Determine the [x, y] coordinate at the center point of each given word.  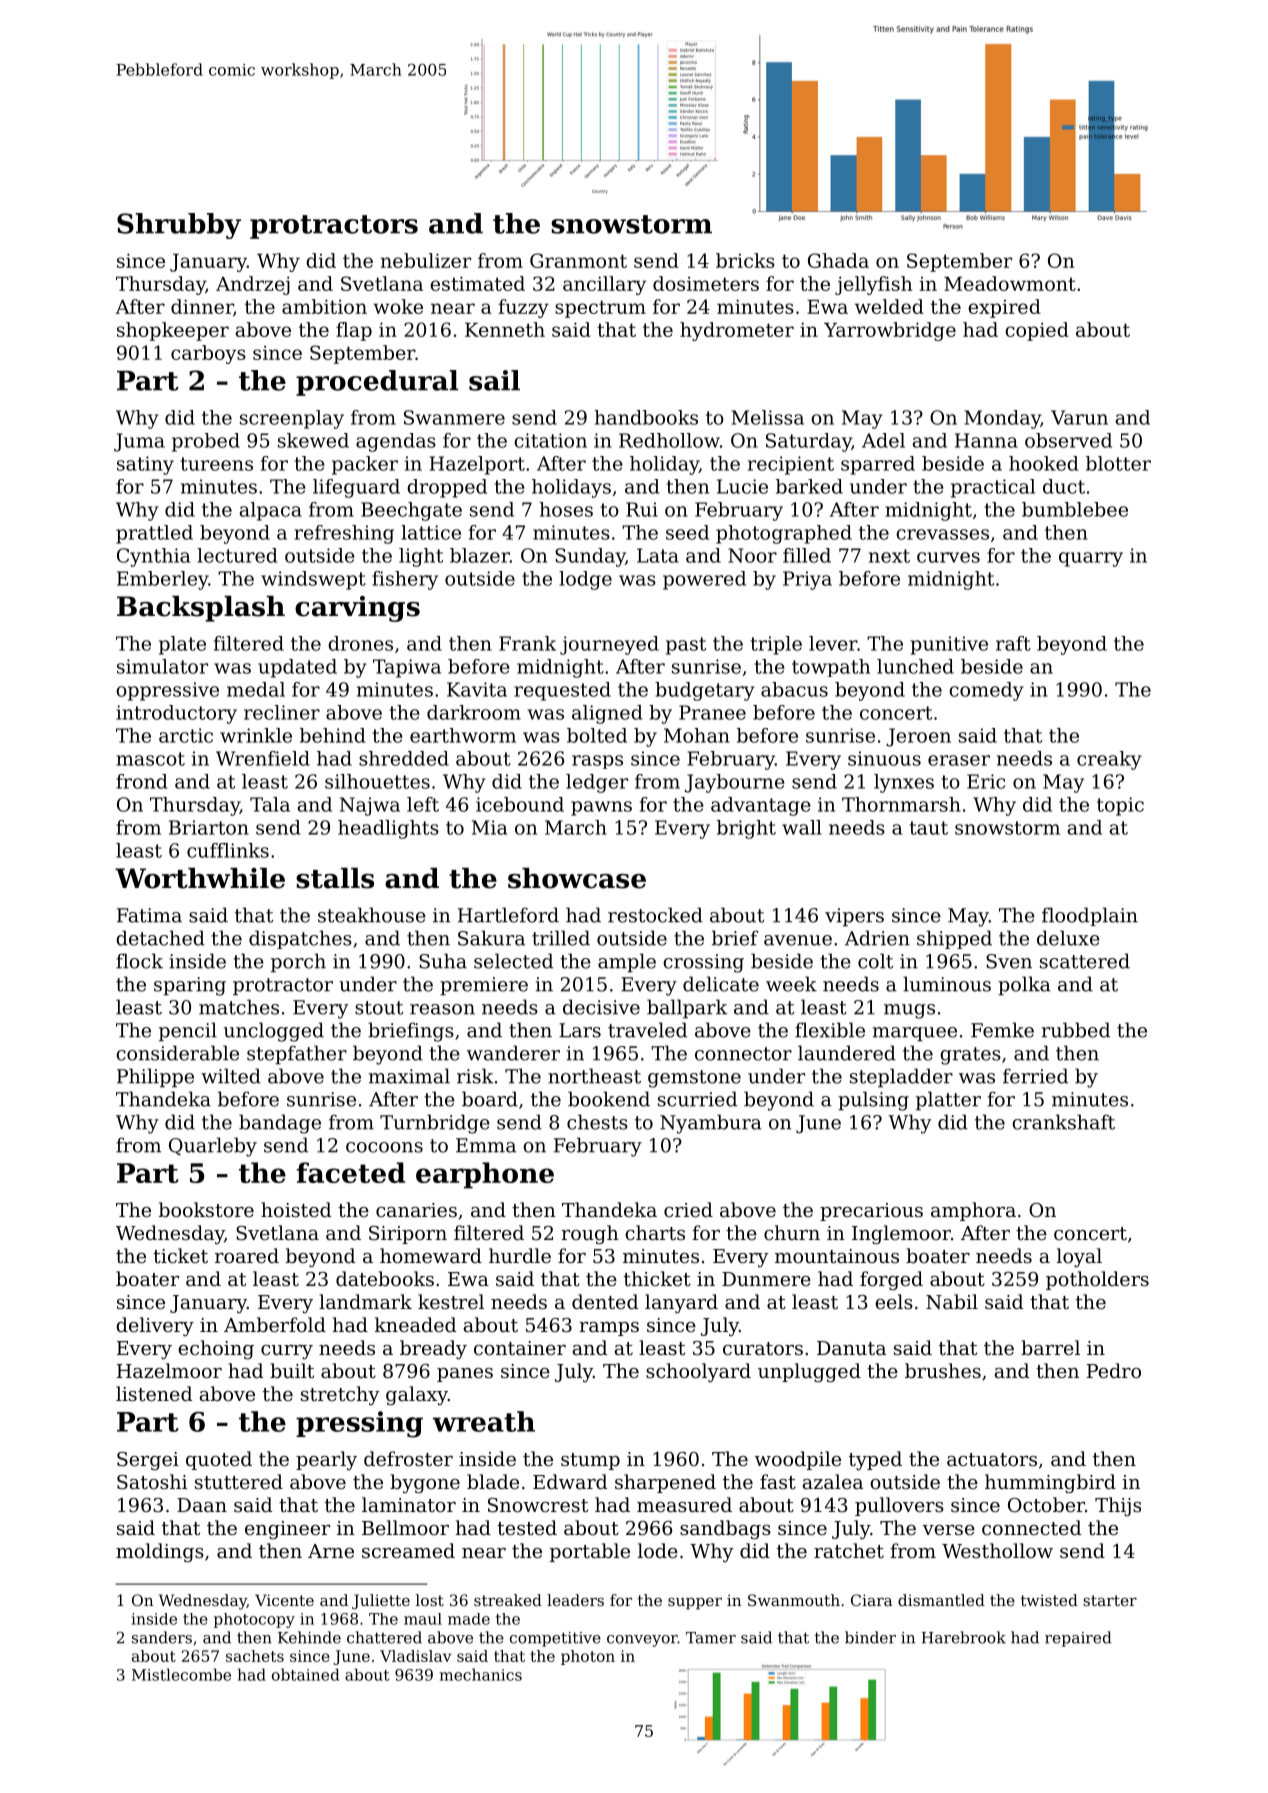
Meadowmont [1010, 283]
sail [494, 380]
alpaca [270, 511]
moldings [160, 1552]
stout [379, 1008]
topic [1120, 806]
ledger [597, 783]
